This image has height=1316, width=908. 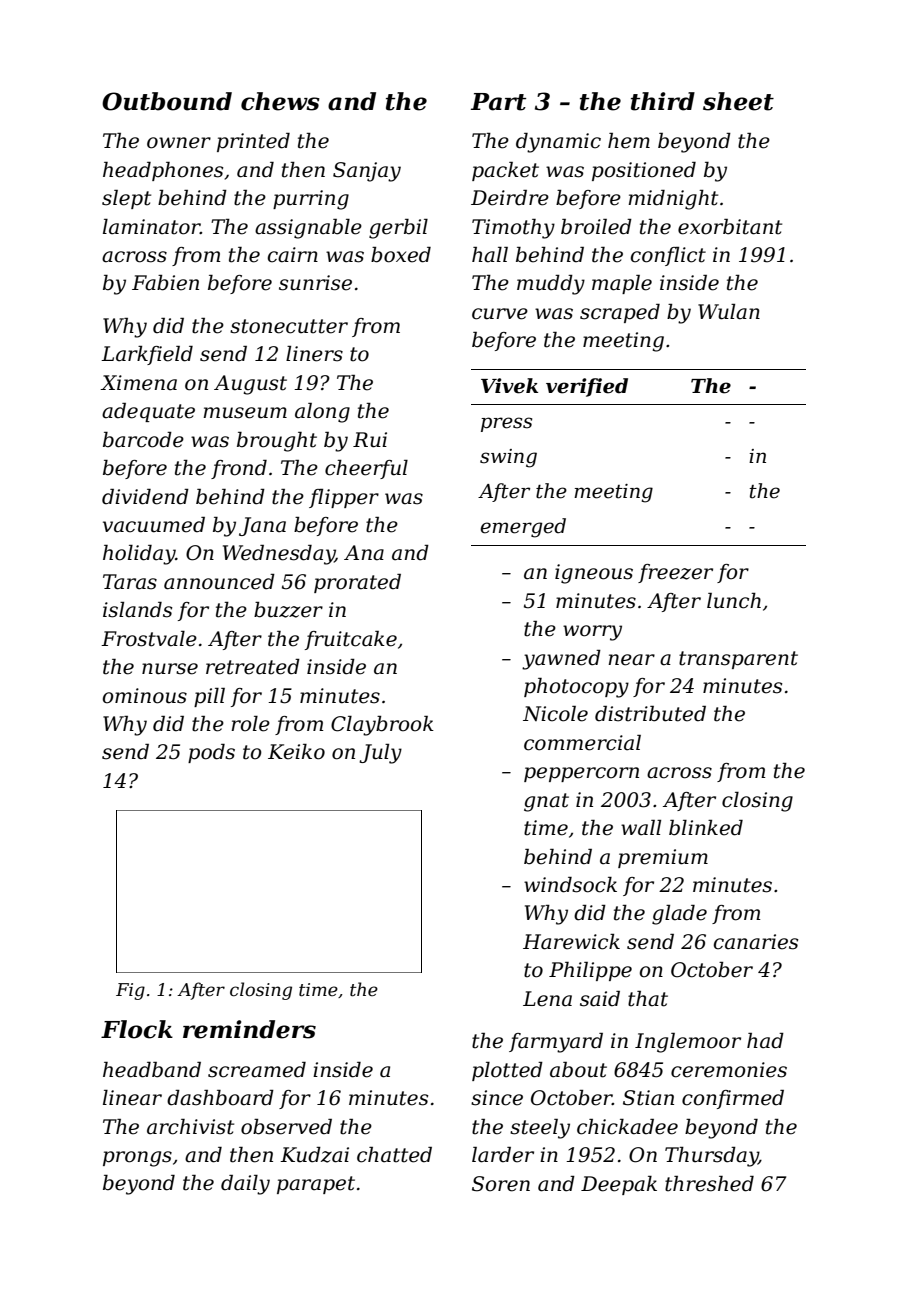 I want to click on daily, so click(x=245, y=1185).
